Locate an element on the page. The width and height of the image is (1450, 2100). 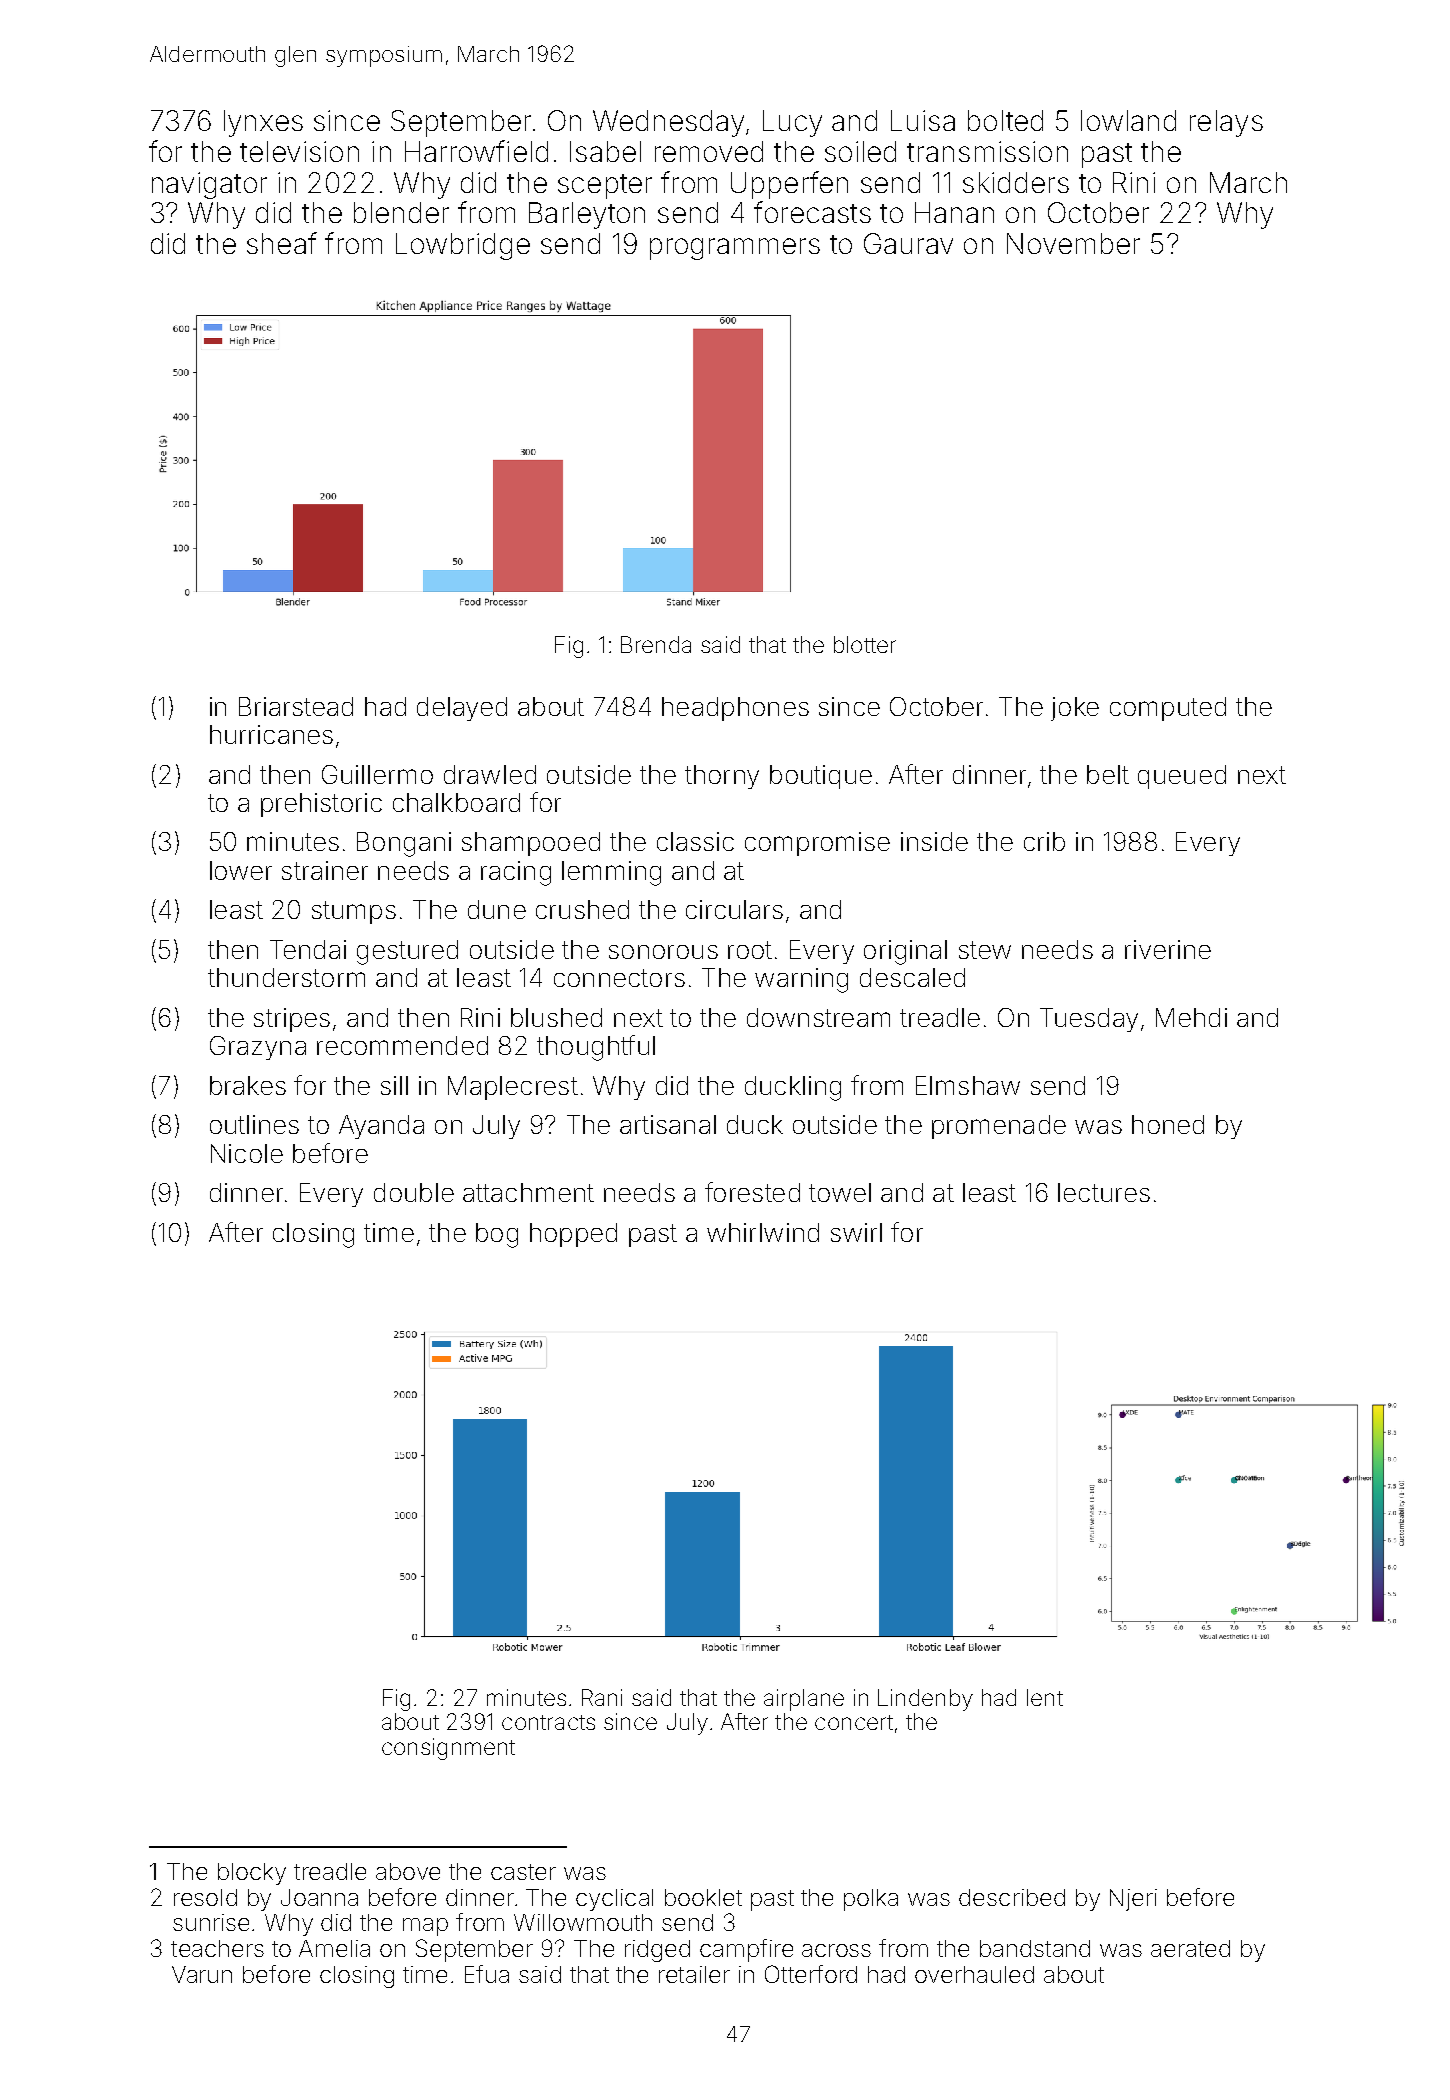
relays is located at coordinates (1226, 123).
